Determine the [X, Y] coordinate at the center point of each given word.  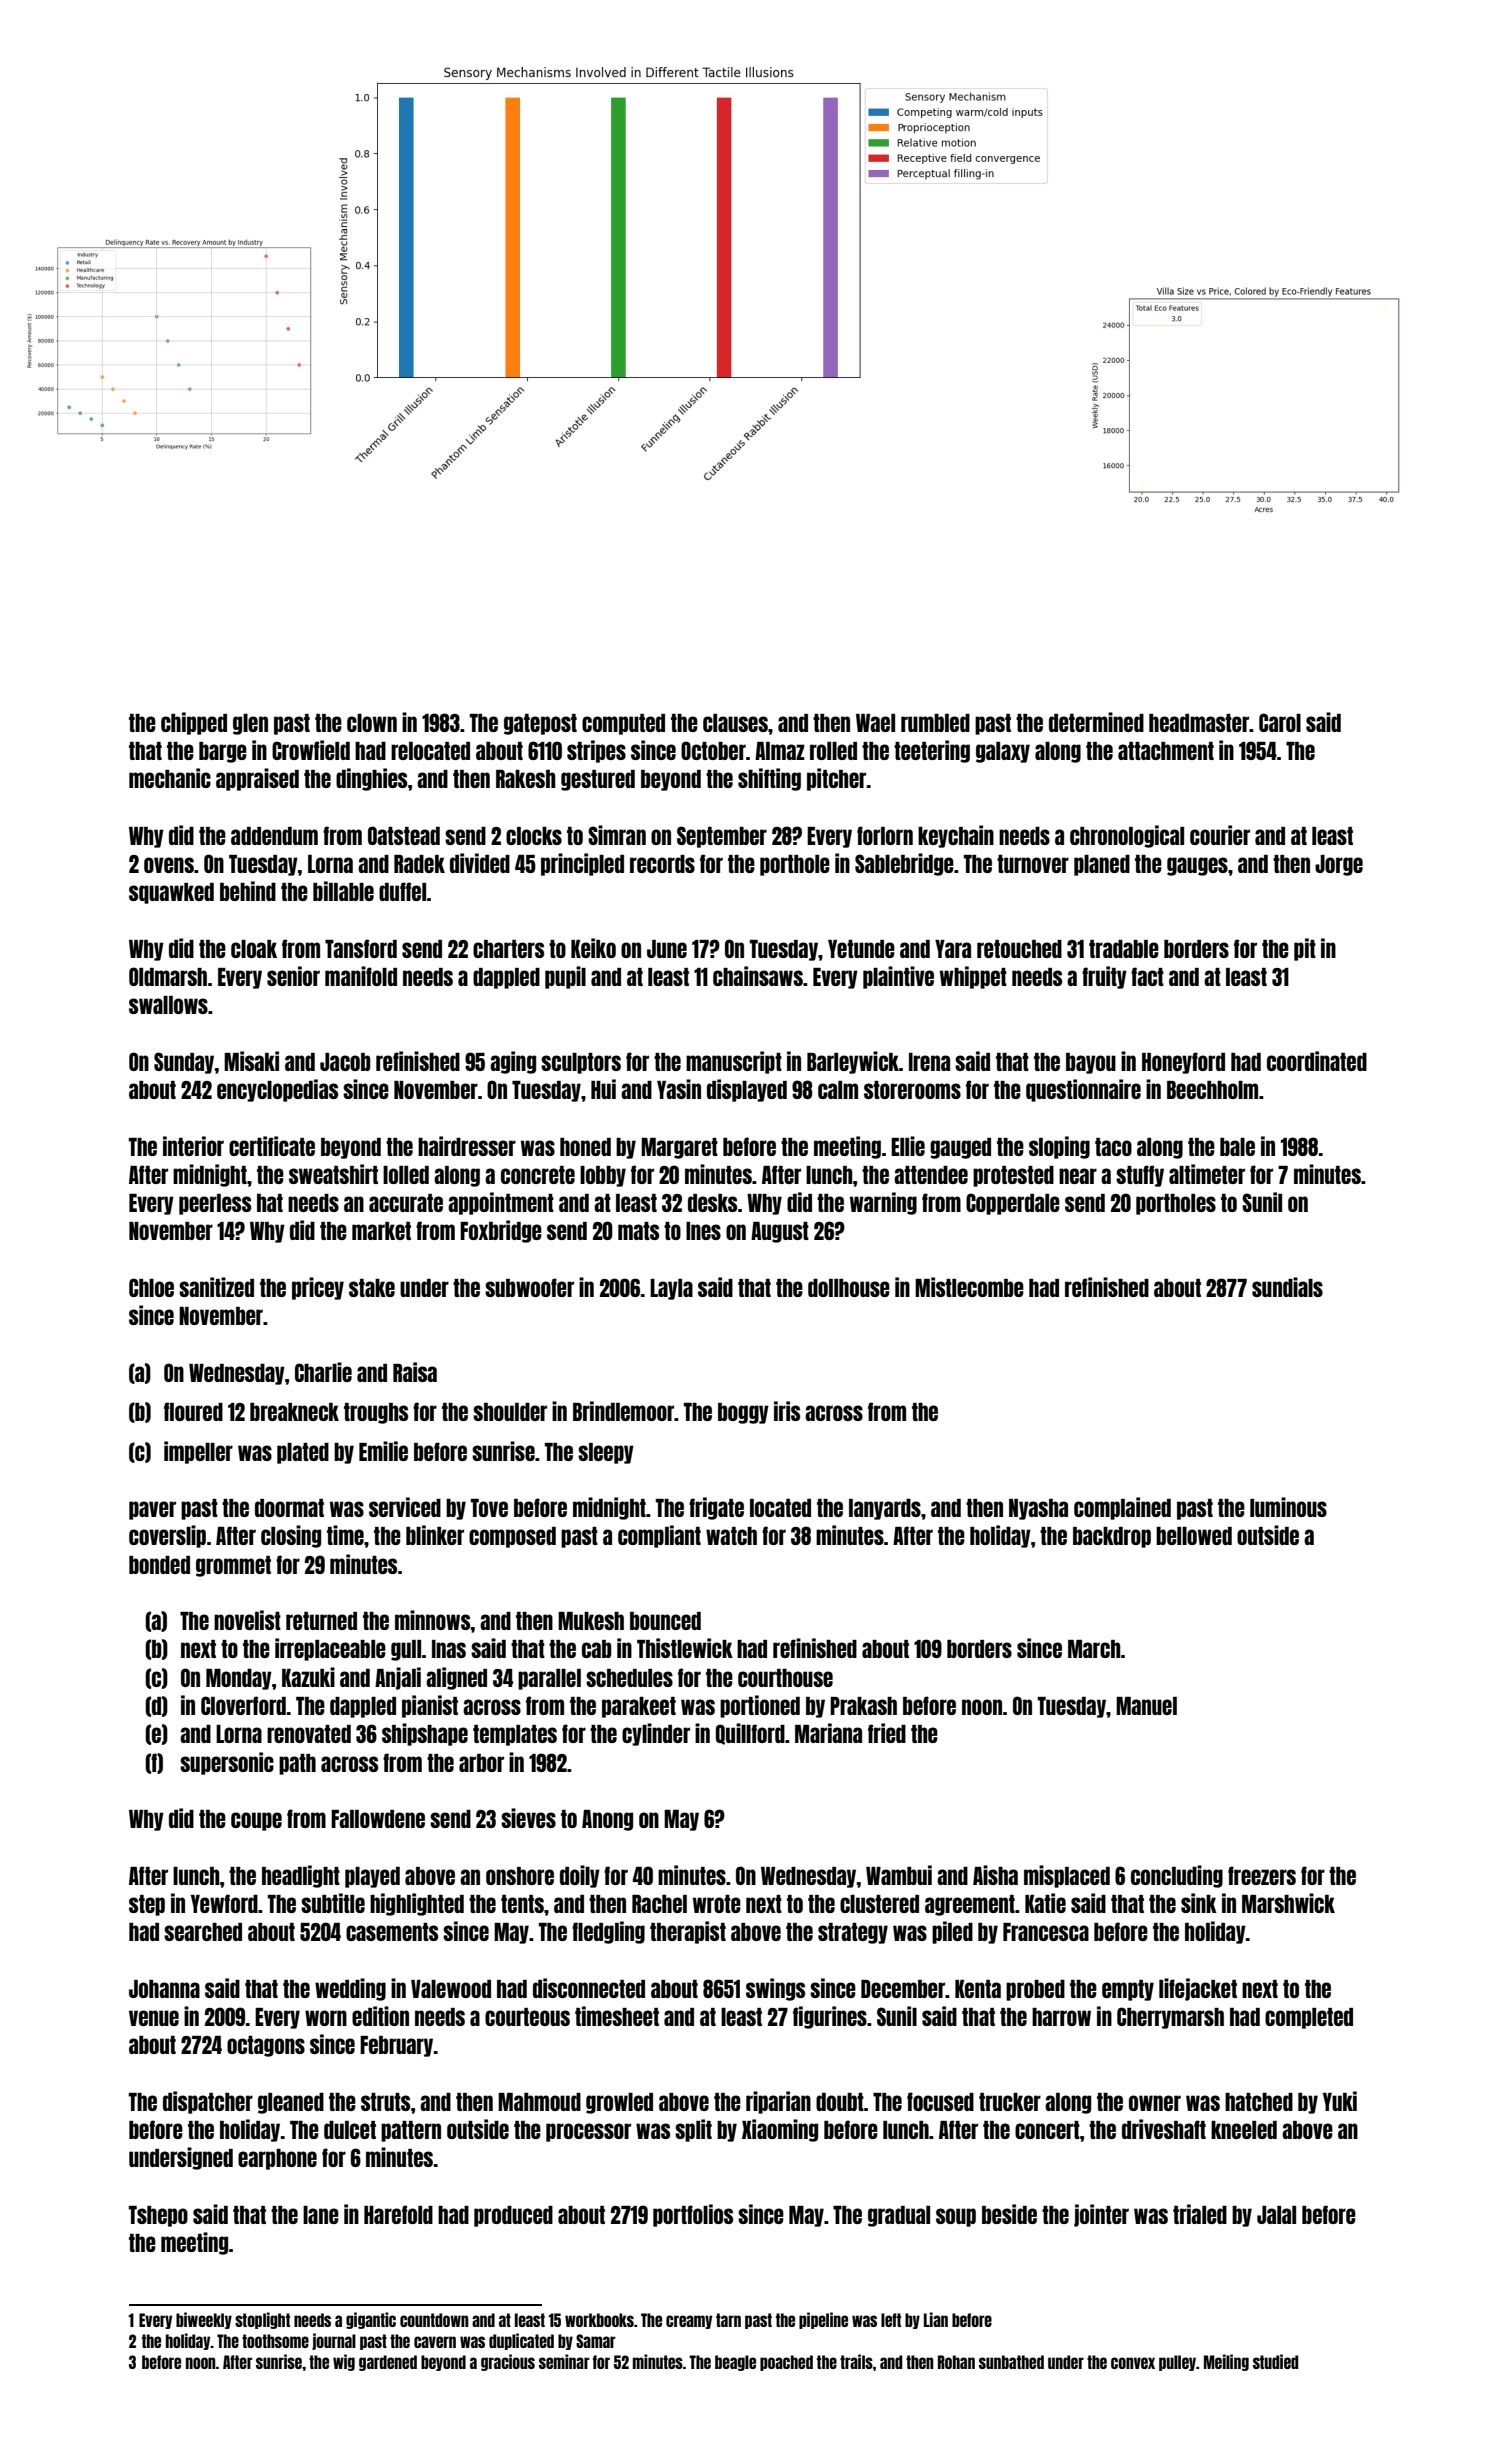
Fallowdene [378, 1819]
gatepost [540, 724]
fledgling [608, 1932]
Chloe [151, 1287]
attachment [1166, 751]
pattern [411, 2131]
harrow [1061, 2017]
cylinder [656, 1734]
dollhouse [849, 1288]
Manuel [1146, 1706]
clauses [735, 723]
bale [1237, 1147]
